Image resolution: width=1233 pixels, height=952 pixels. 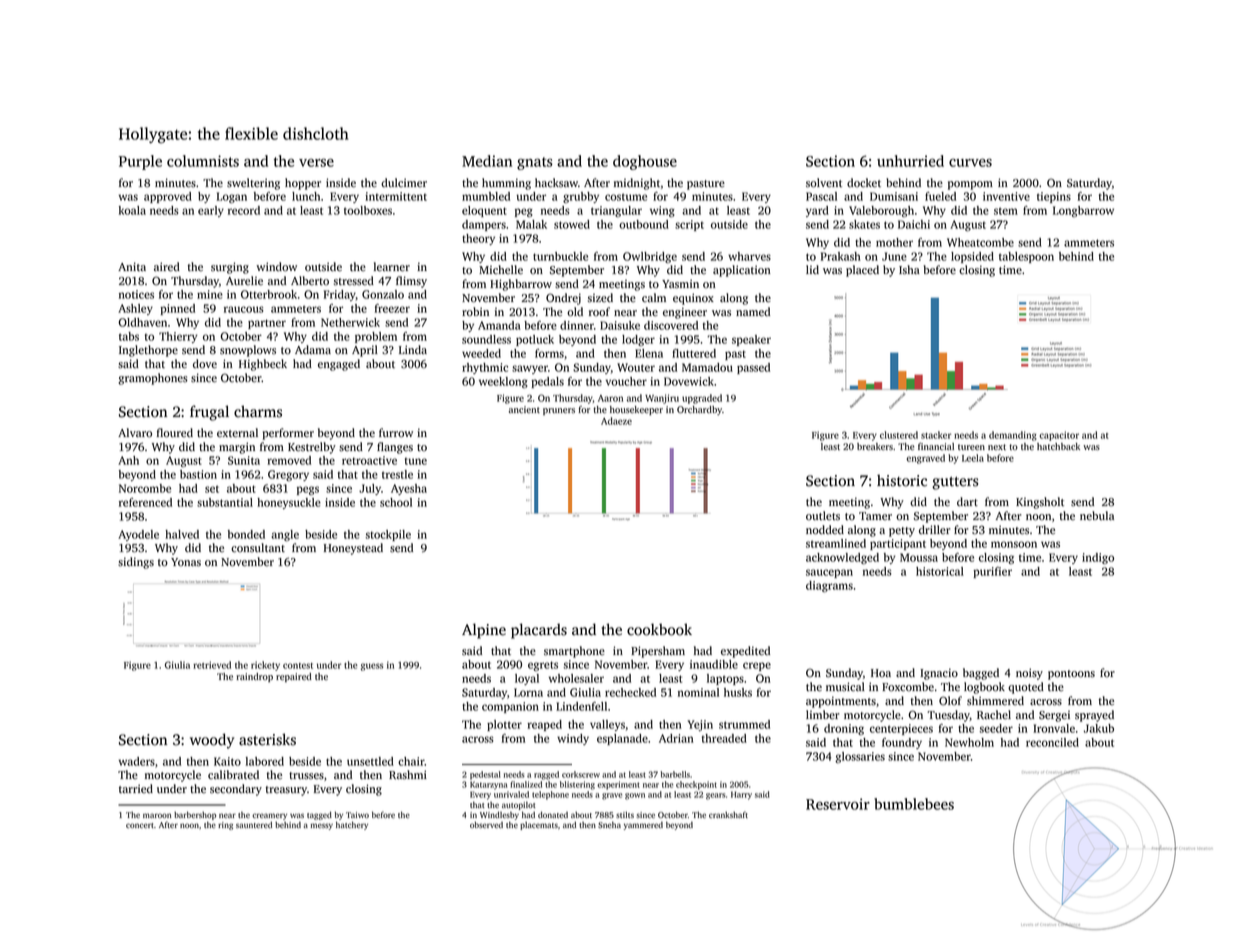 I want to click on hatchback, so click(x=1058, y=447).
